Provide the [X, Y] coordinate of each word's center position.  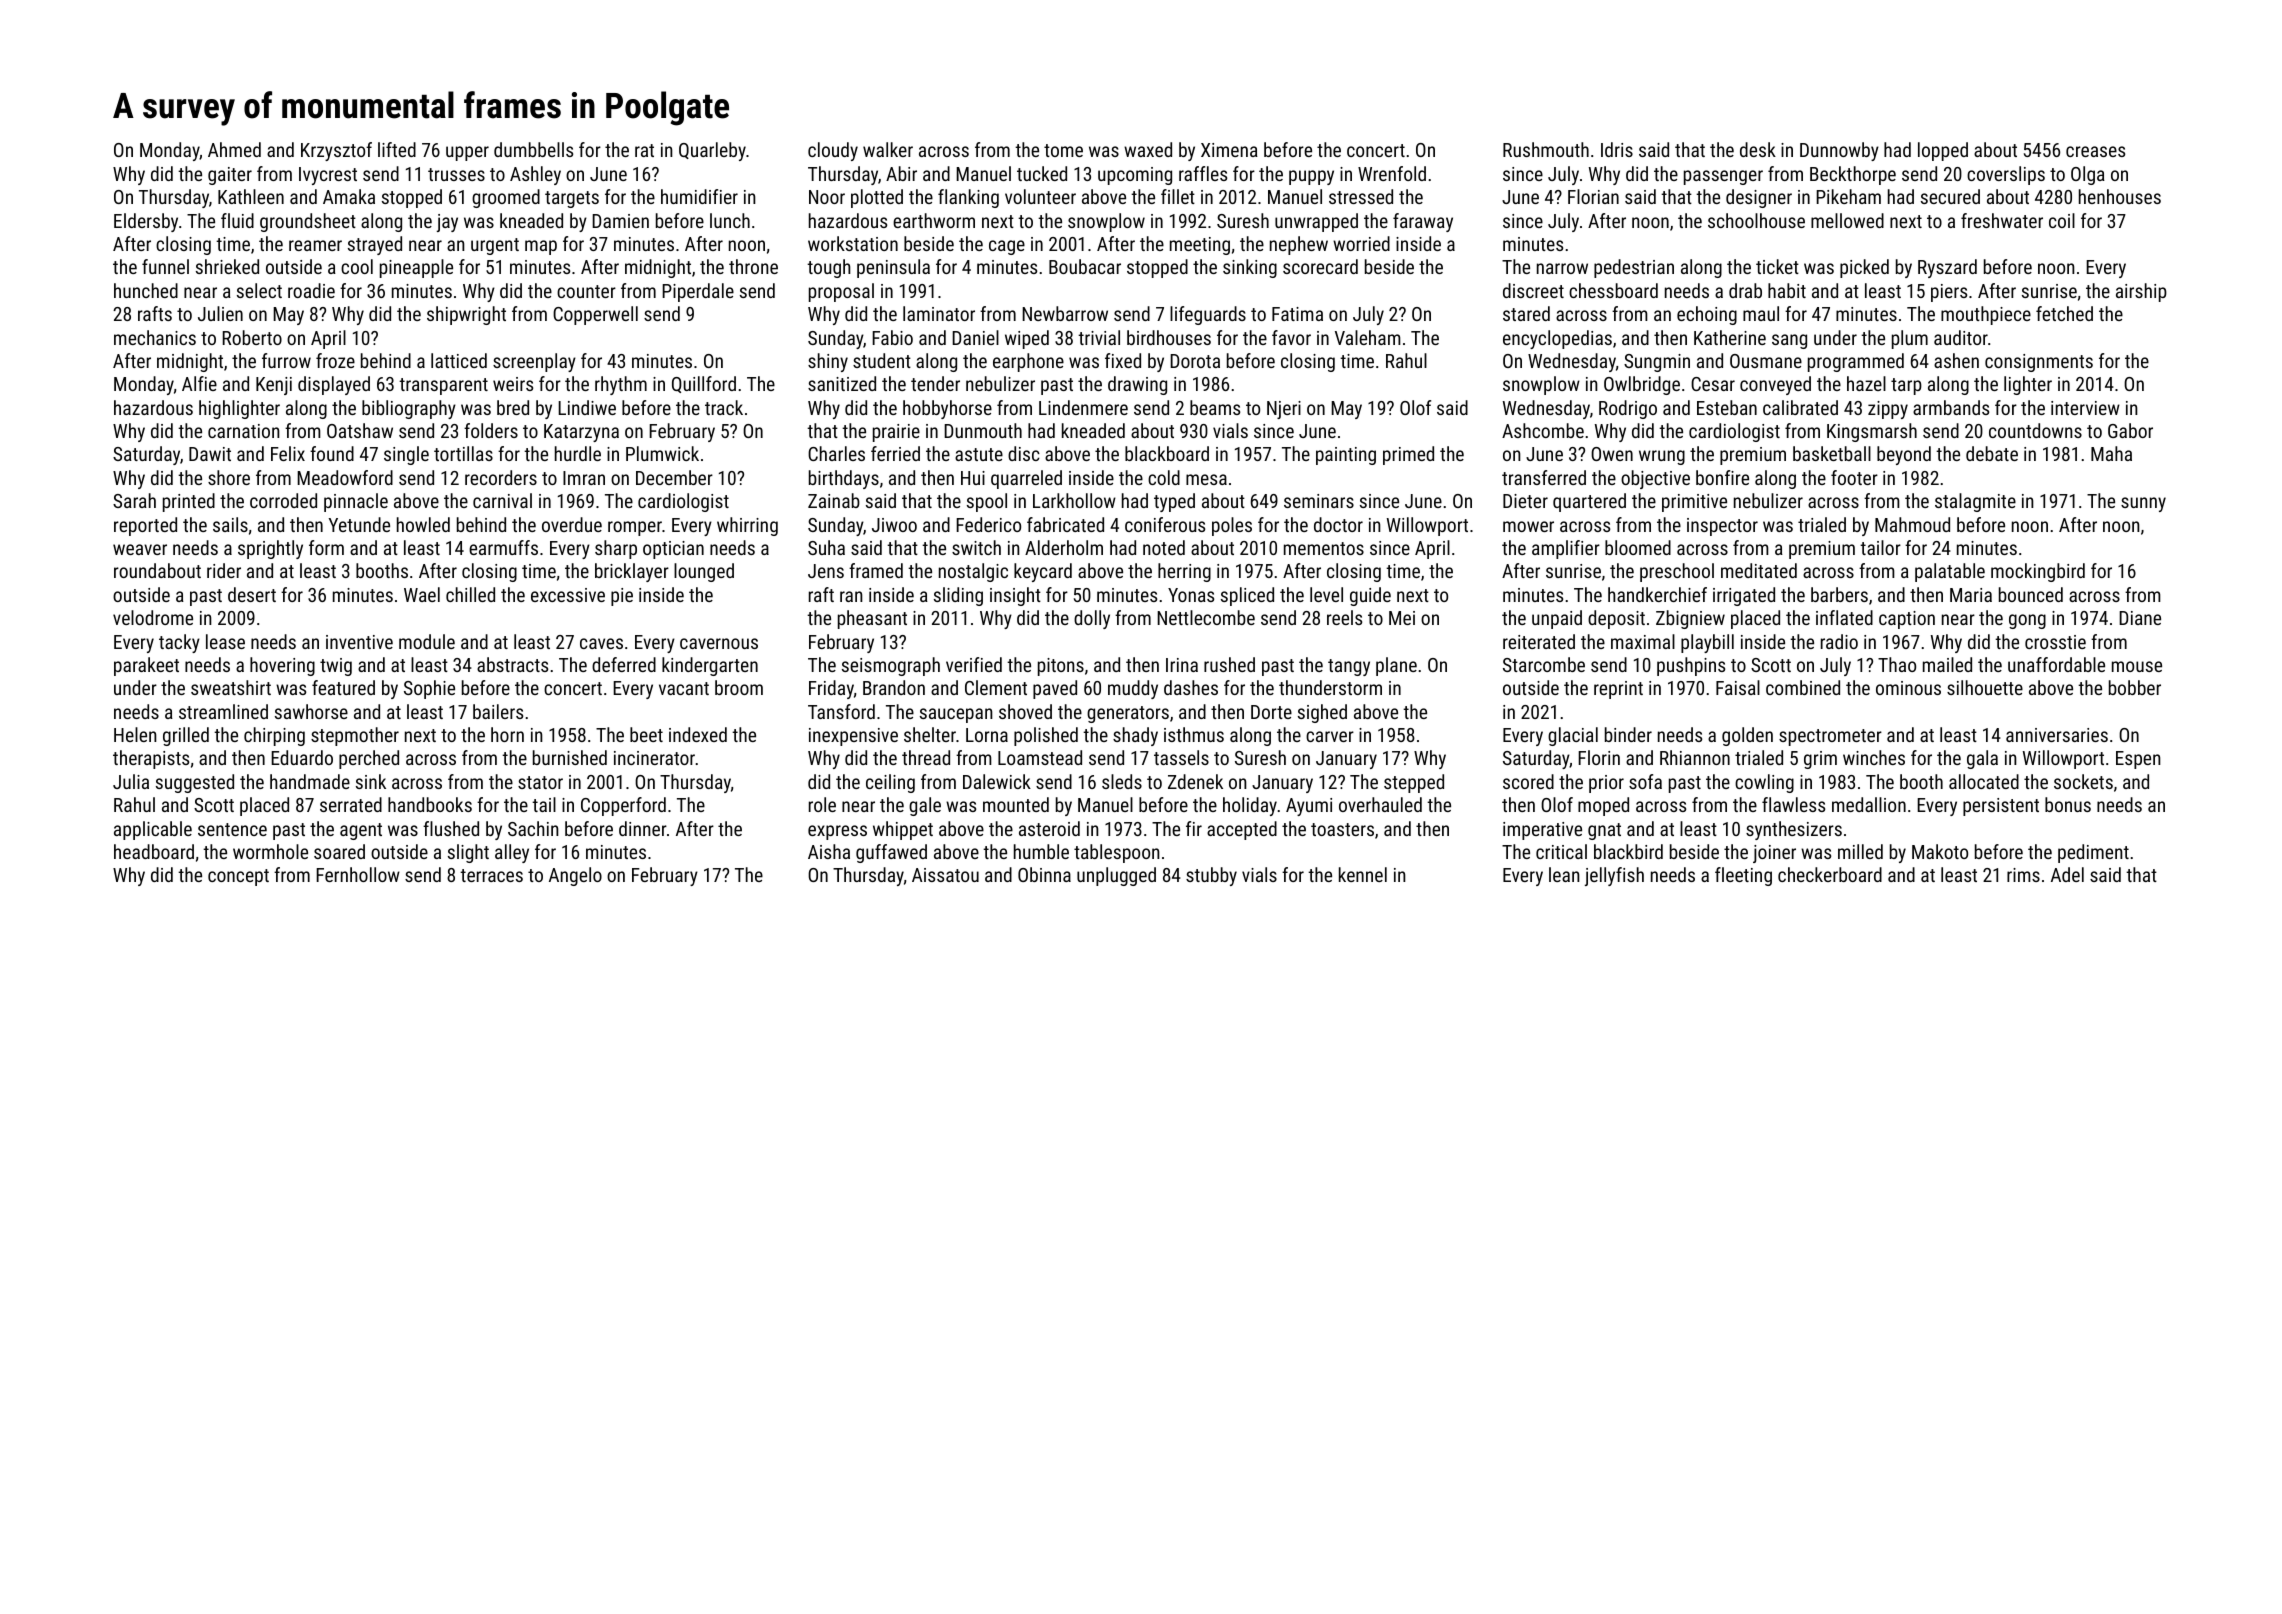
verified [974, 664]
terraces [491, 875]
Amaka [349, 196]
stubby [1211, 876]
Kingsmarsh [1872, 432]
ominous [1908, 688]
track [724, 407]
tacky [179, 643]
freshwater [2002, 220]
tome [1063, 150]
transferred [1544, 477]
